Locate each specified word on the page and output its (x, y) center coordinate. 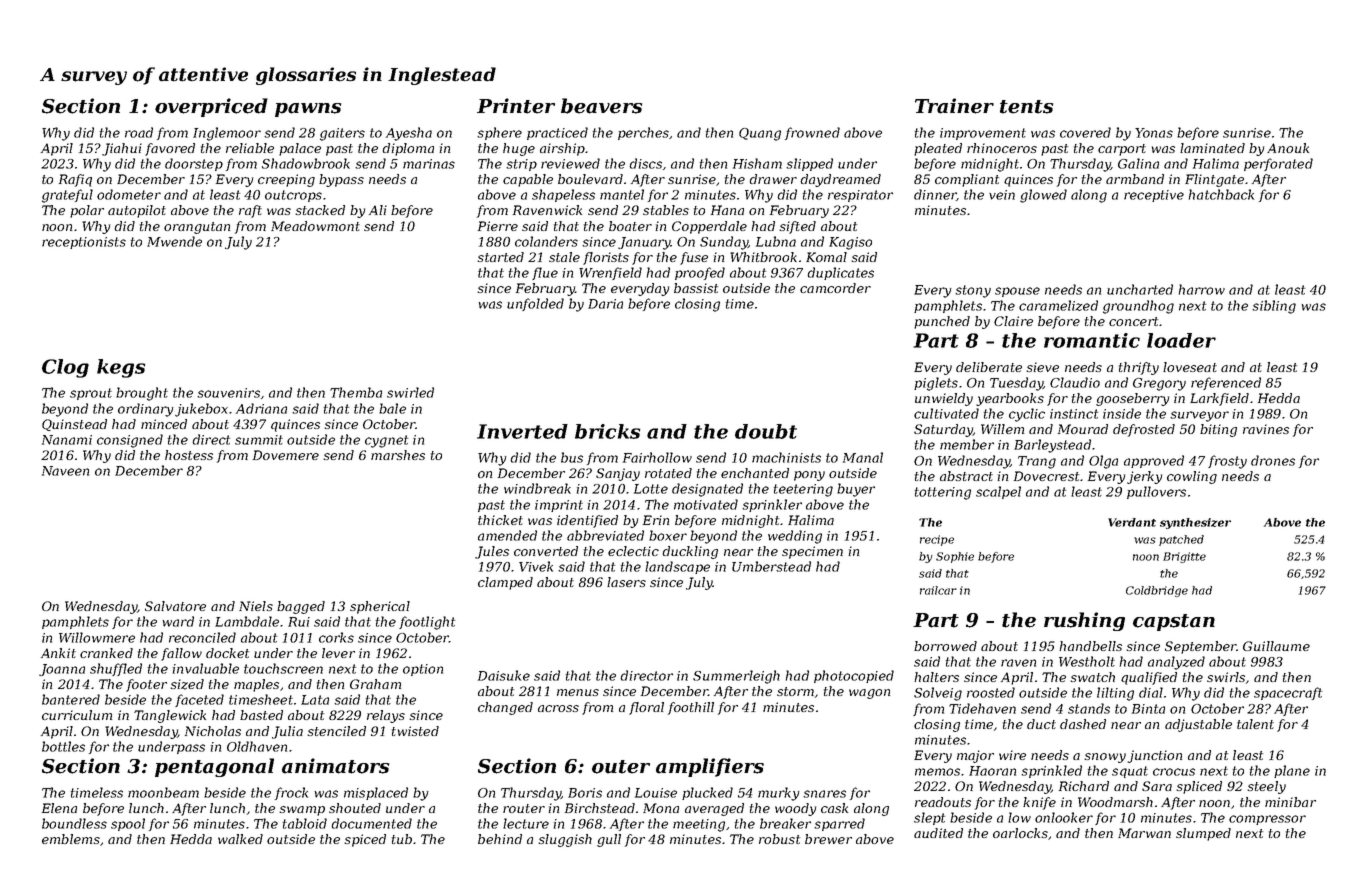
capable (528, 180)
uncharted (1140, 289)
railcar (938, 590)
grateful (67, 196)
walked (240, 839)
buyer (856, 490)
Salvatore (175, 606)
